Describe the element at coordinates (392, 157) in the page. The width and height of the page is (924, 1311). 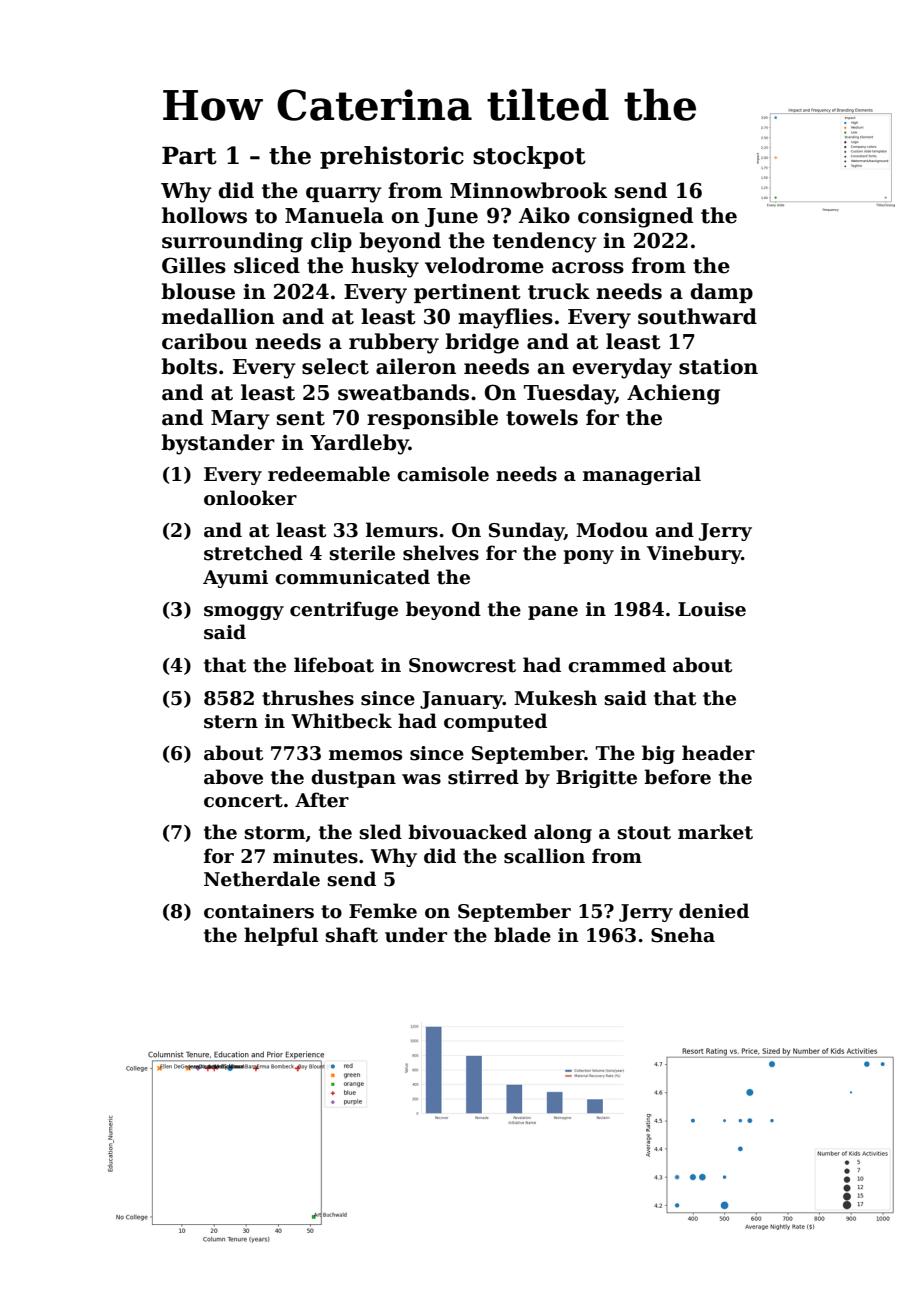
I see `prehistoric` at that location.
